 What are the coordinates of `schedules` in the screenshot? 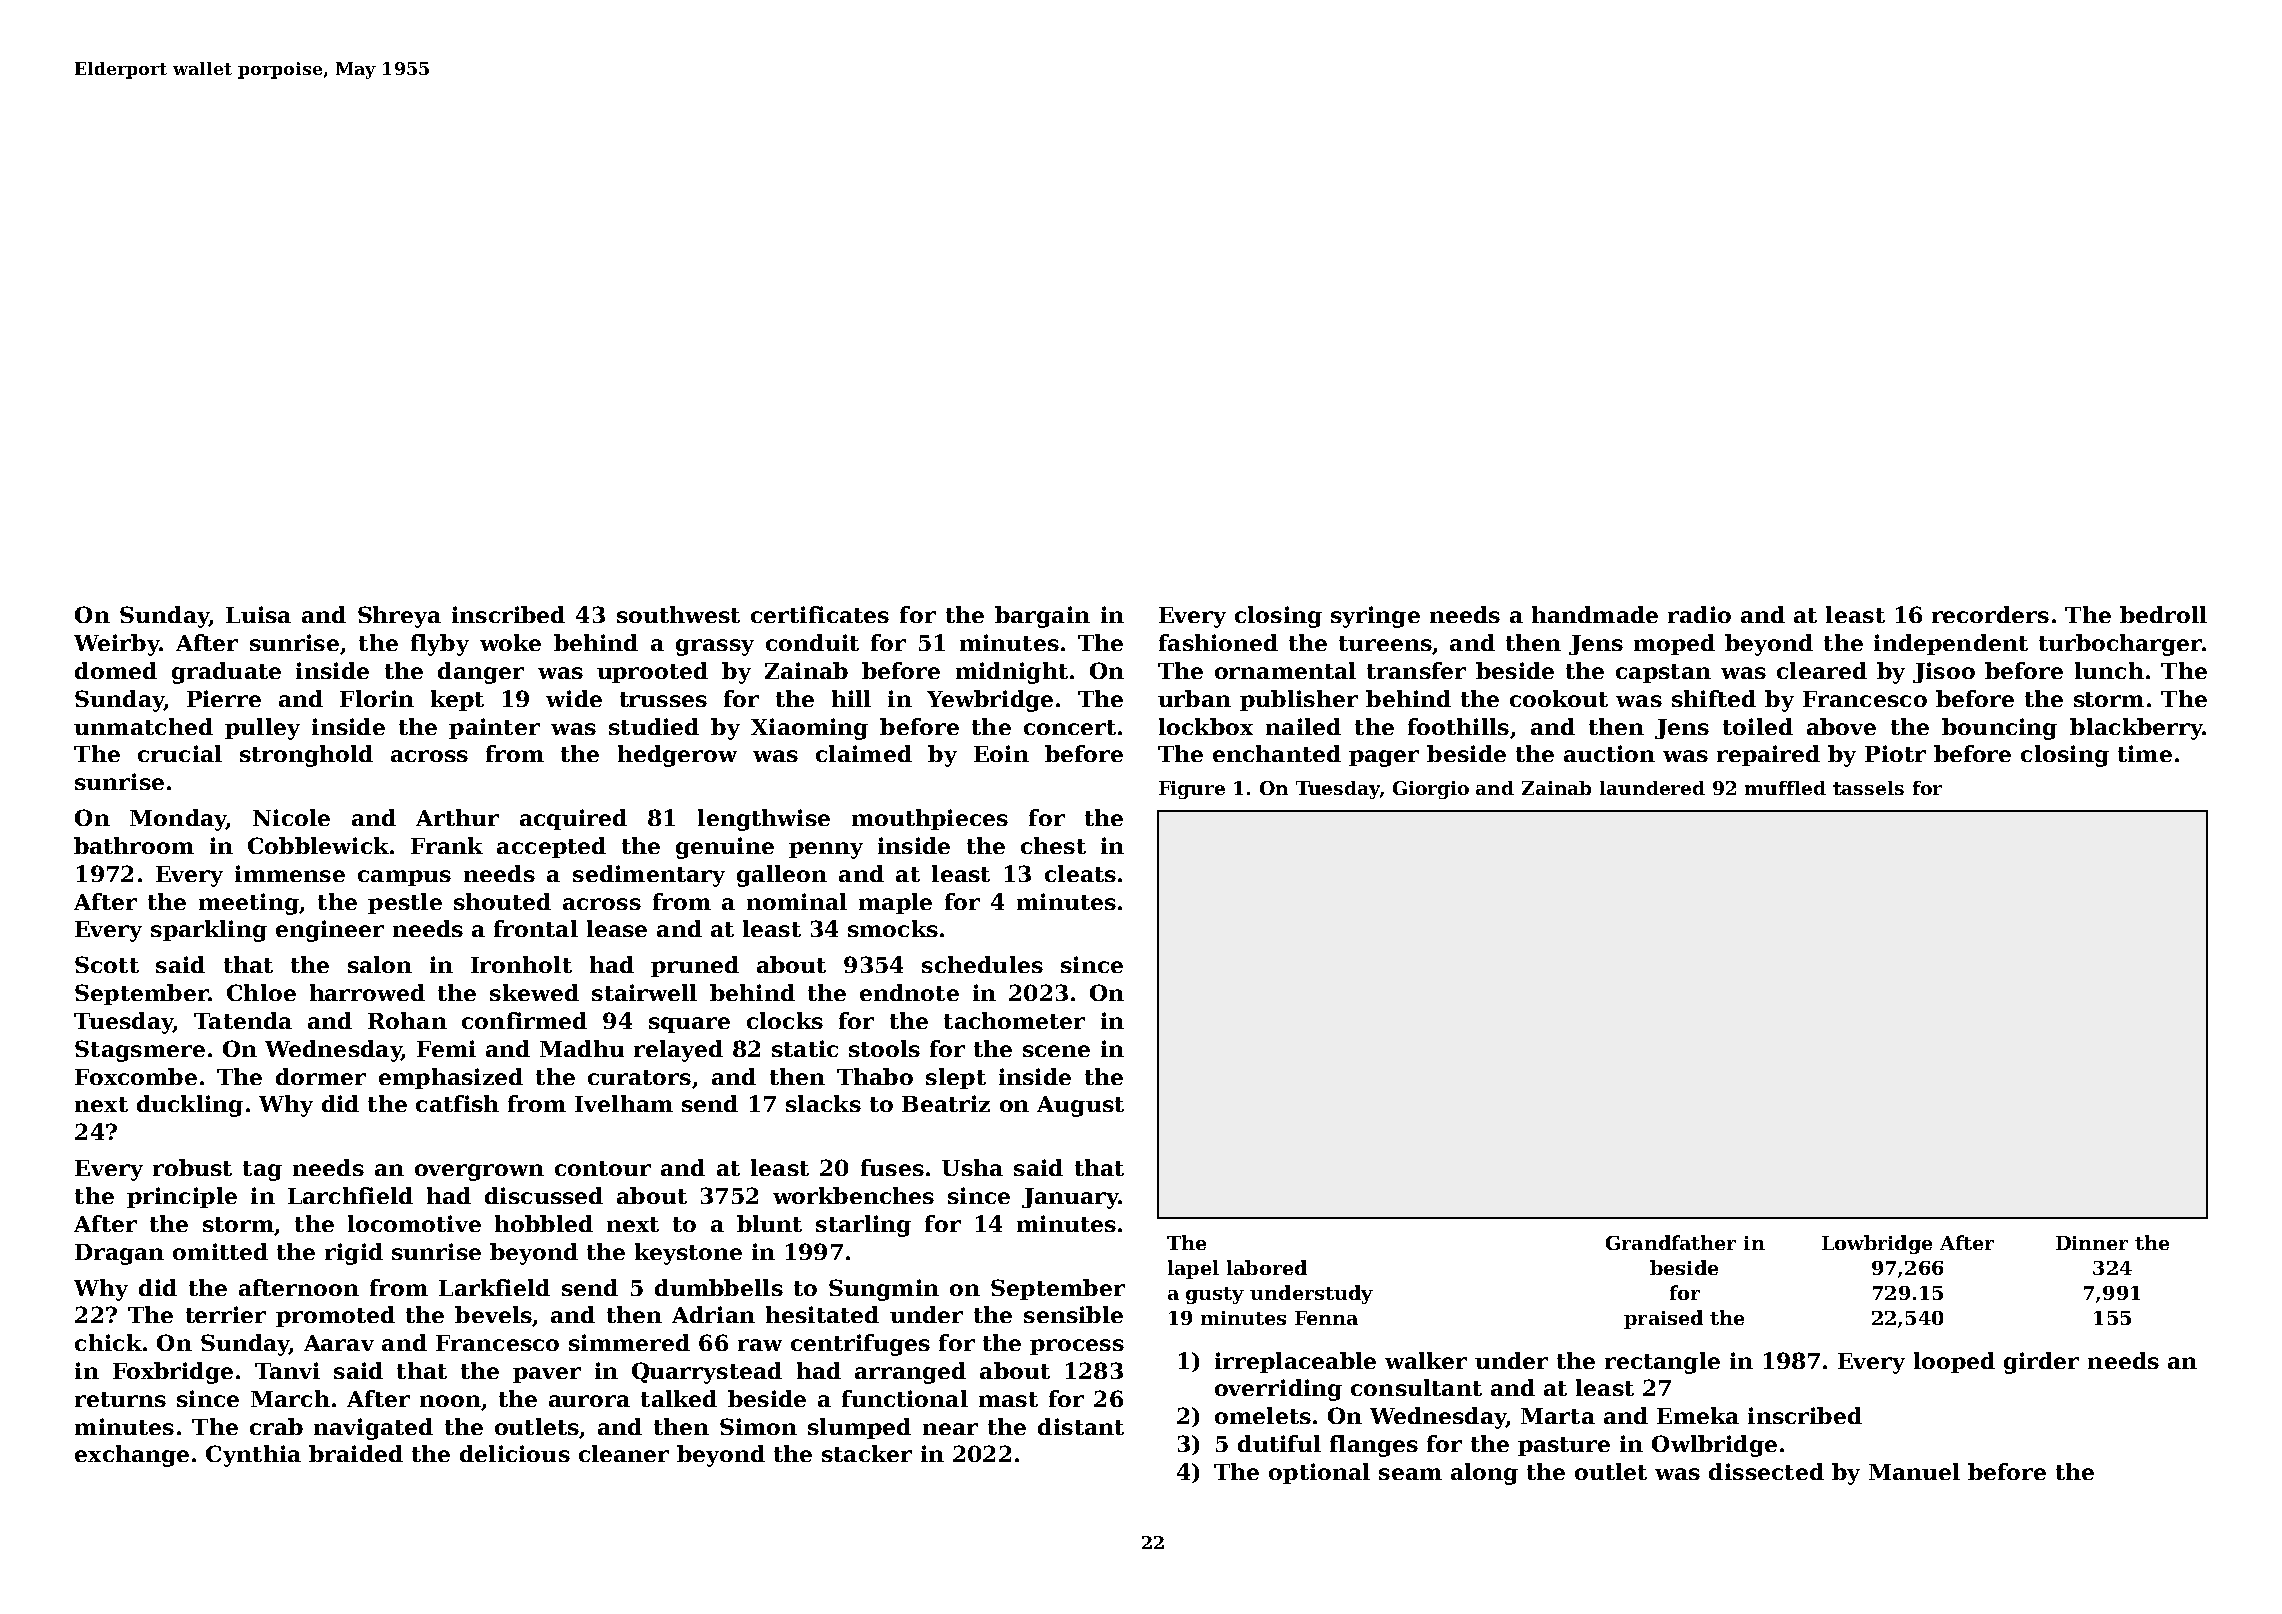 It's located at (982, 964).
